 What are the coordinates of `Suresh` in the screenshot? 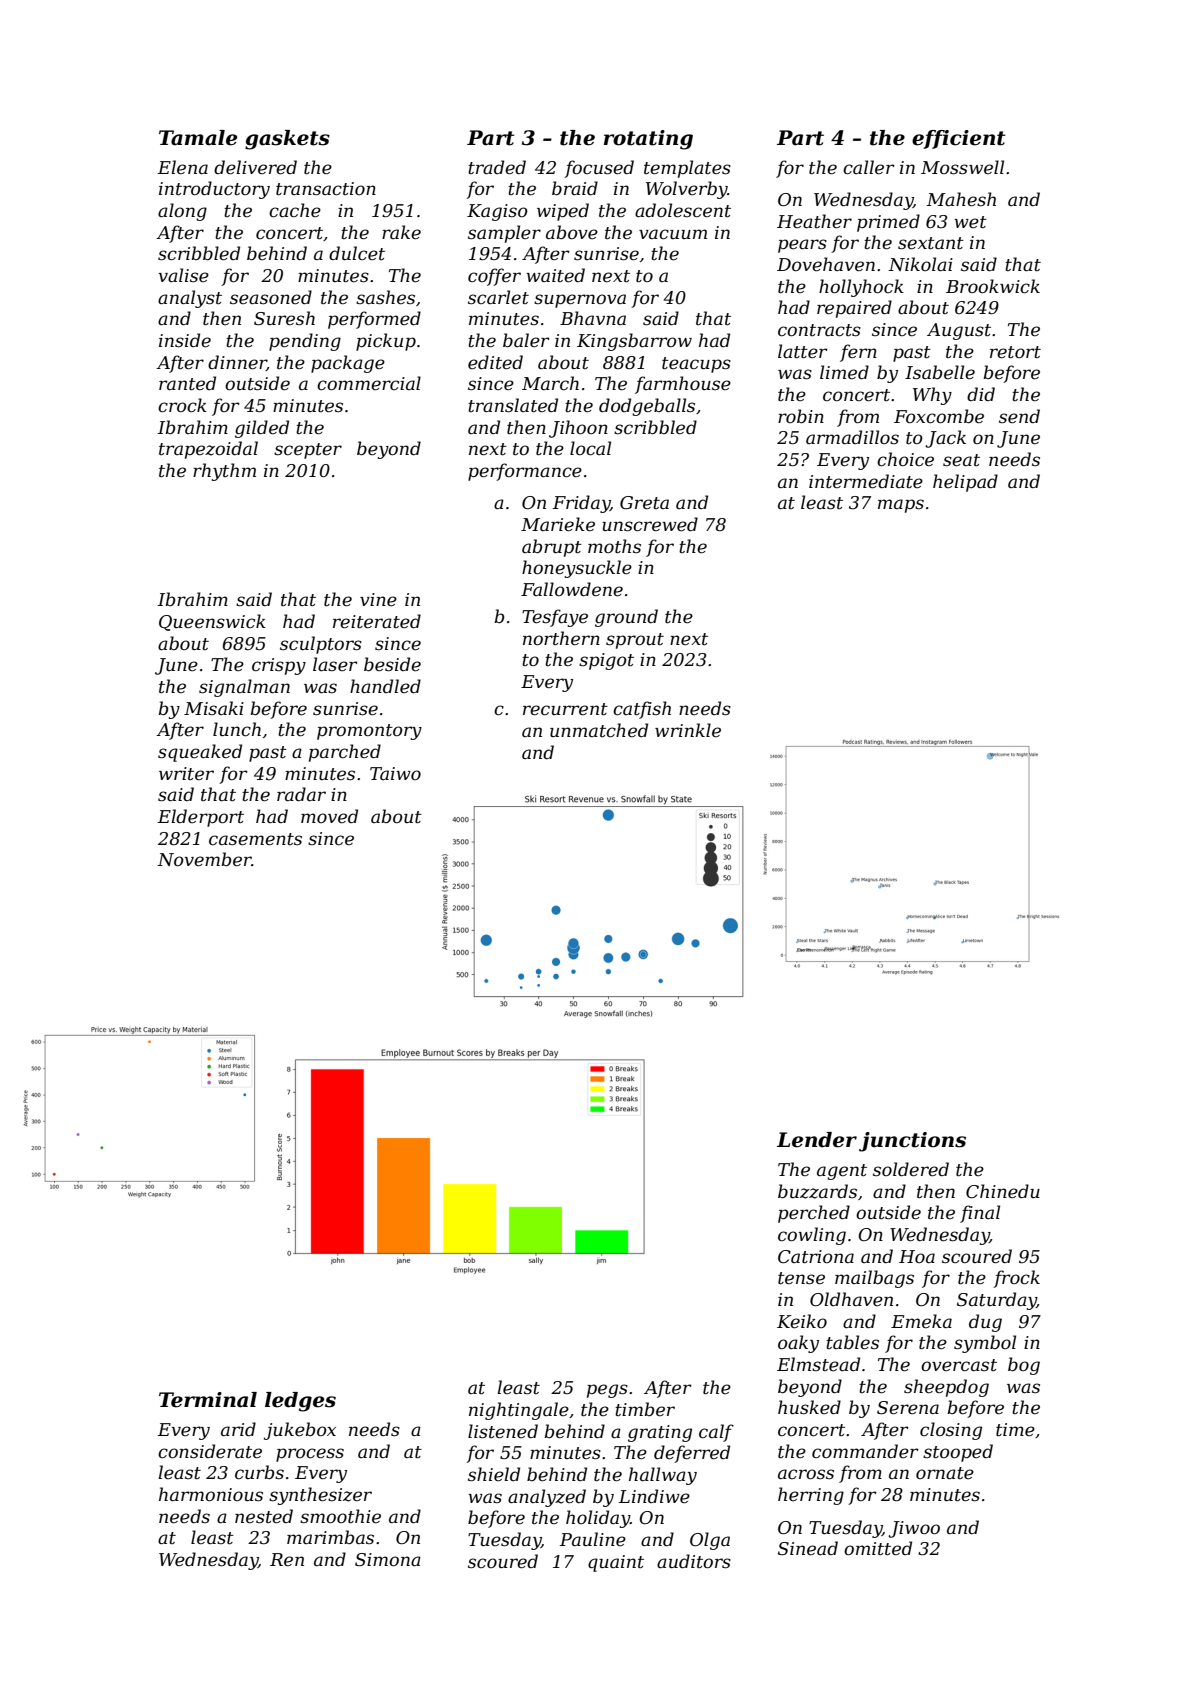 It's located at (284, 318).
